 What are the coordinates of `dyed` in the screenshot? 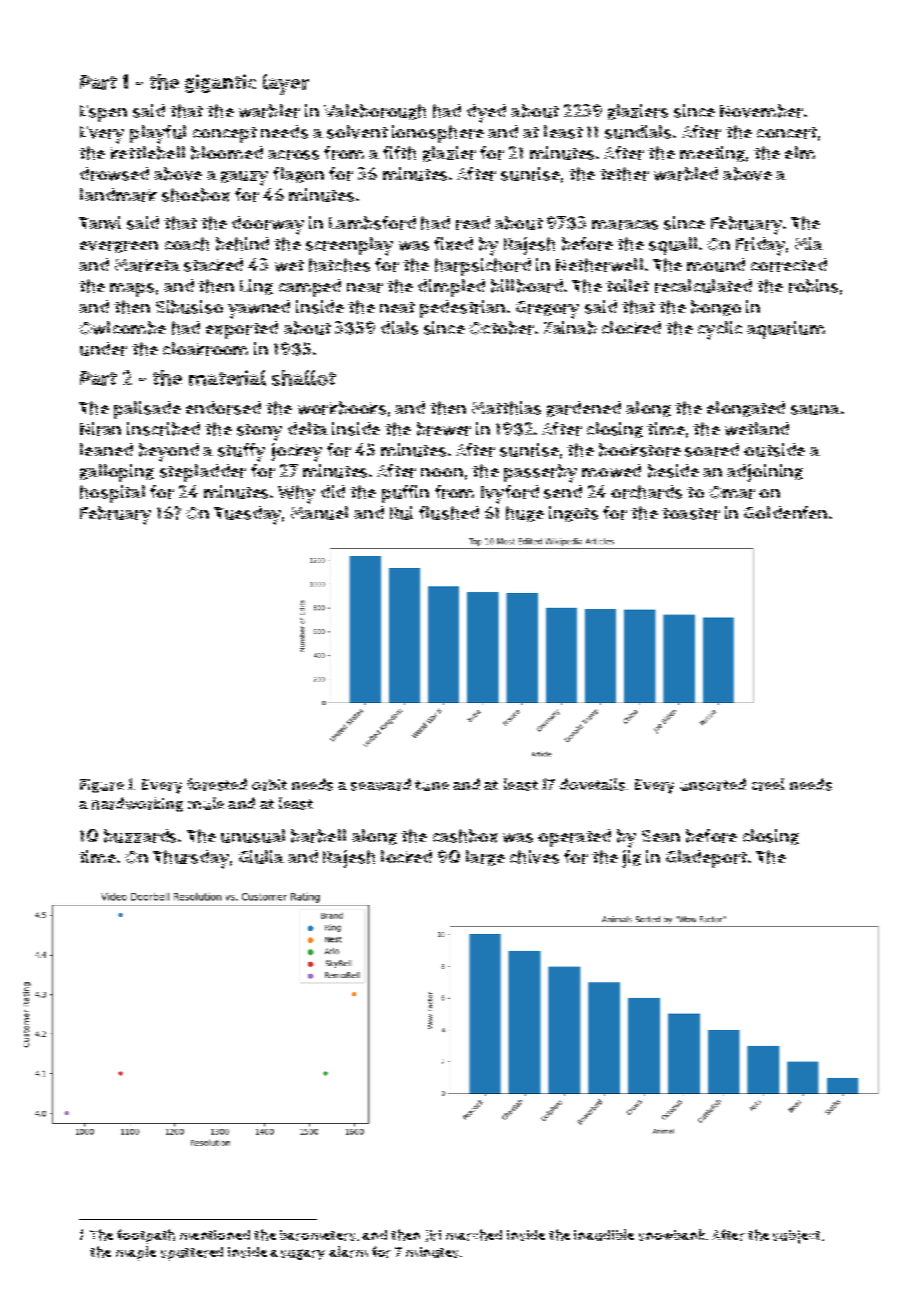 It's located at (486, 113).
